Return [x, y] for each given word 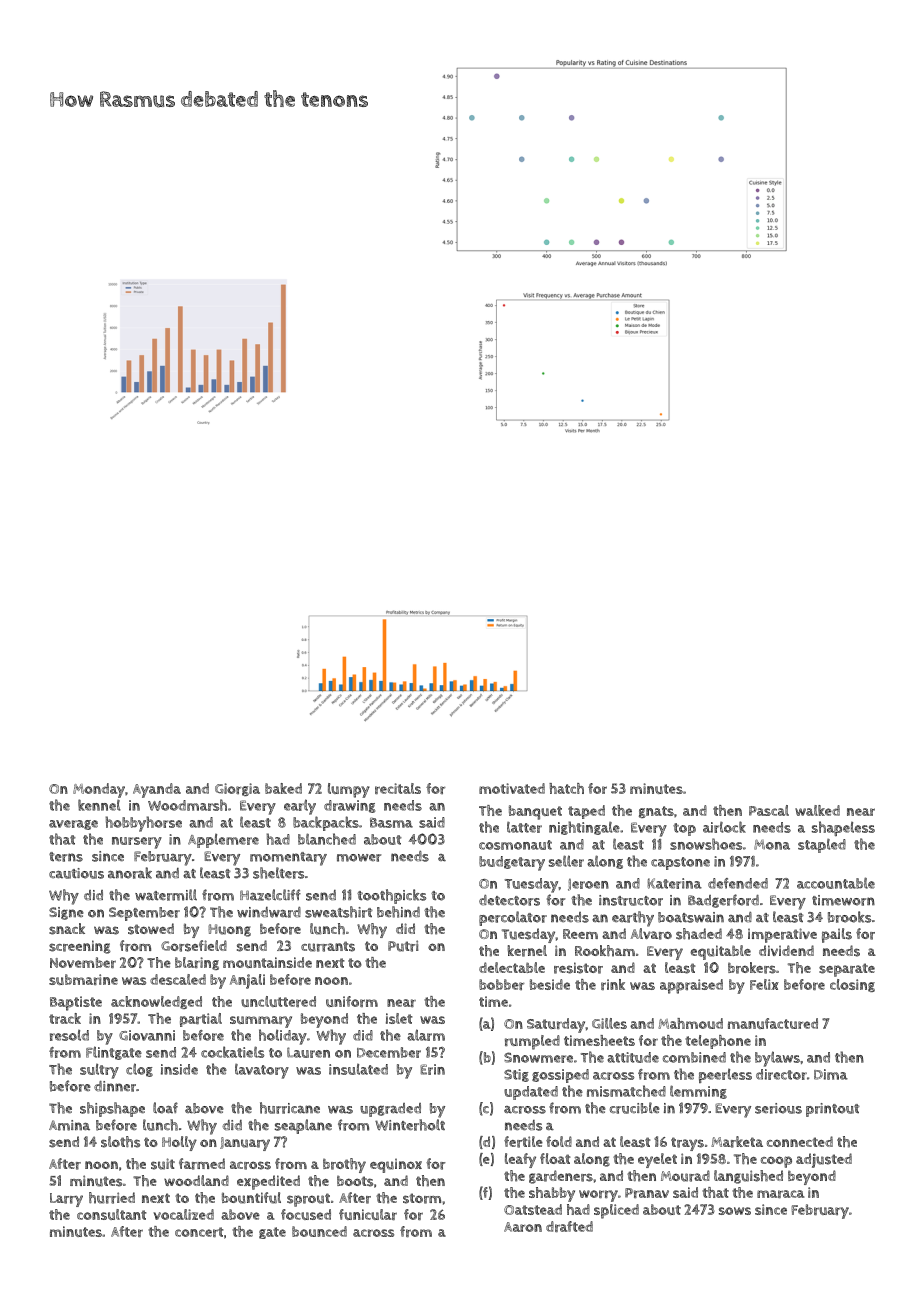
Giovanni [147, 1035]
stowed [151, 929]
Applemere [223, 840]
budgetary [512, 863]
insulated [358, 1069]
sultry [99, 1071]
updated [531, 1093]
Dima [831, 1074]
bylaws [777, 1059]
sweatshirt [339, 912]
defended [738, 883]
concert [199, 1232]
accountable [836, 883]
